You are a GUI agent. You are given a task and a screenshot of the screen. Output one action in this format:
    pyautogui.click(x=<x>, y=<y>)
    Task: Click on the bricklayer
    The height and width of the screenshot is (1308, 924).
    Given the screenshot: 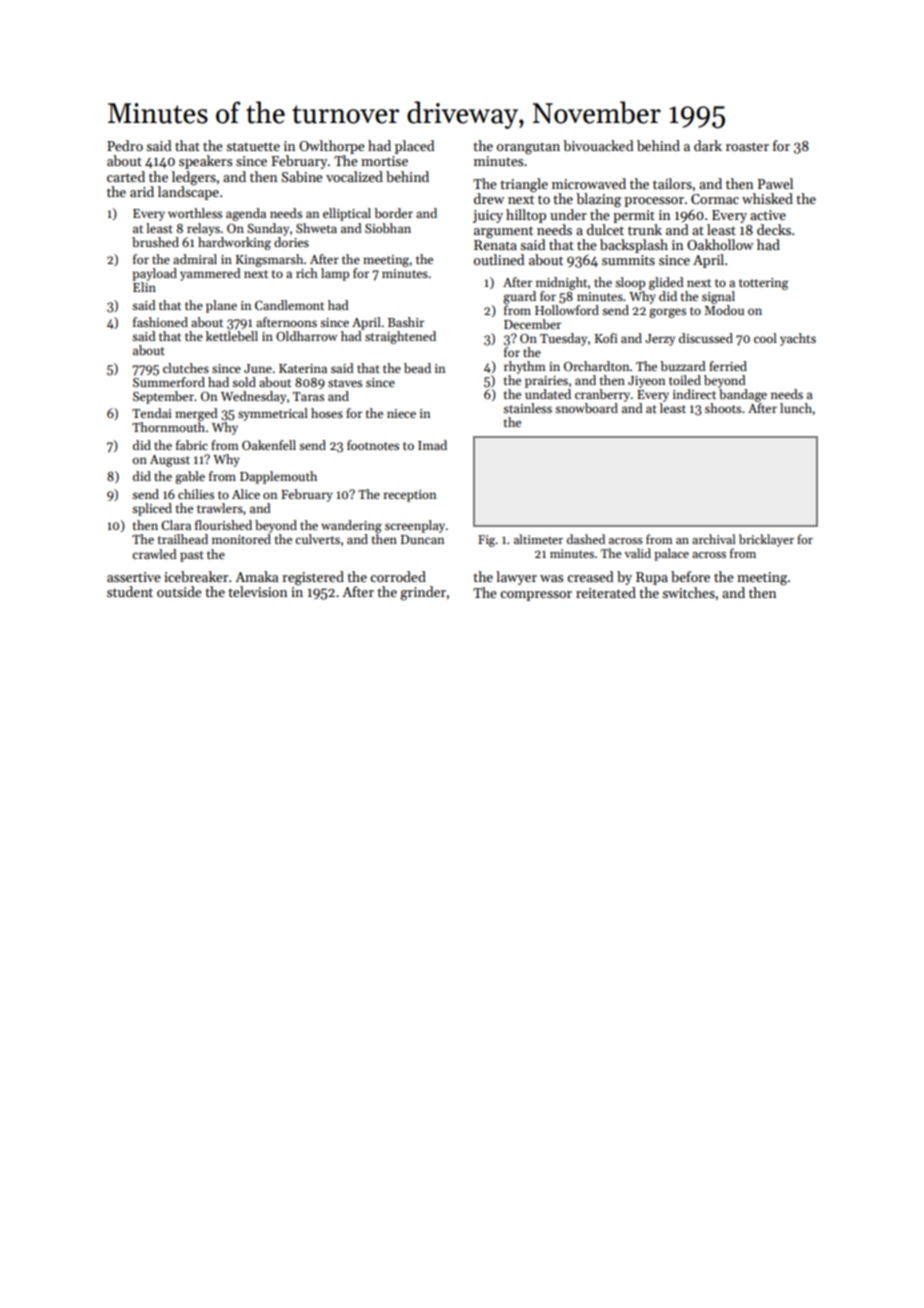 What is the action you would take?
    pyautogui.click(x=766, y=540)
